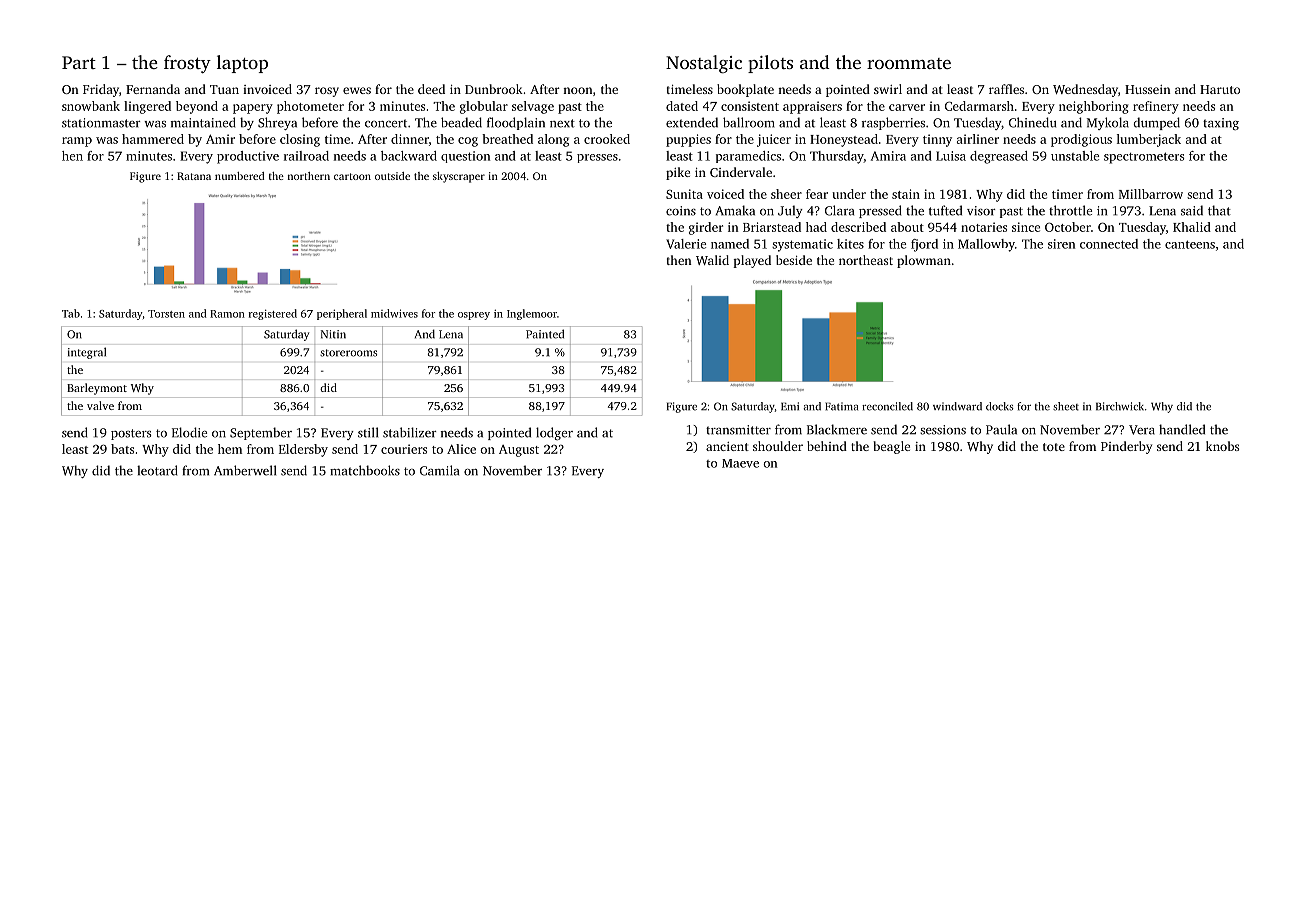 The width and height of the screenshot is (1308, 924). I want to click on Haruto, so click(1220, 89).
